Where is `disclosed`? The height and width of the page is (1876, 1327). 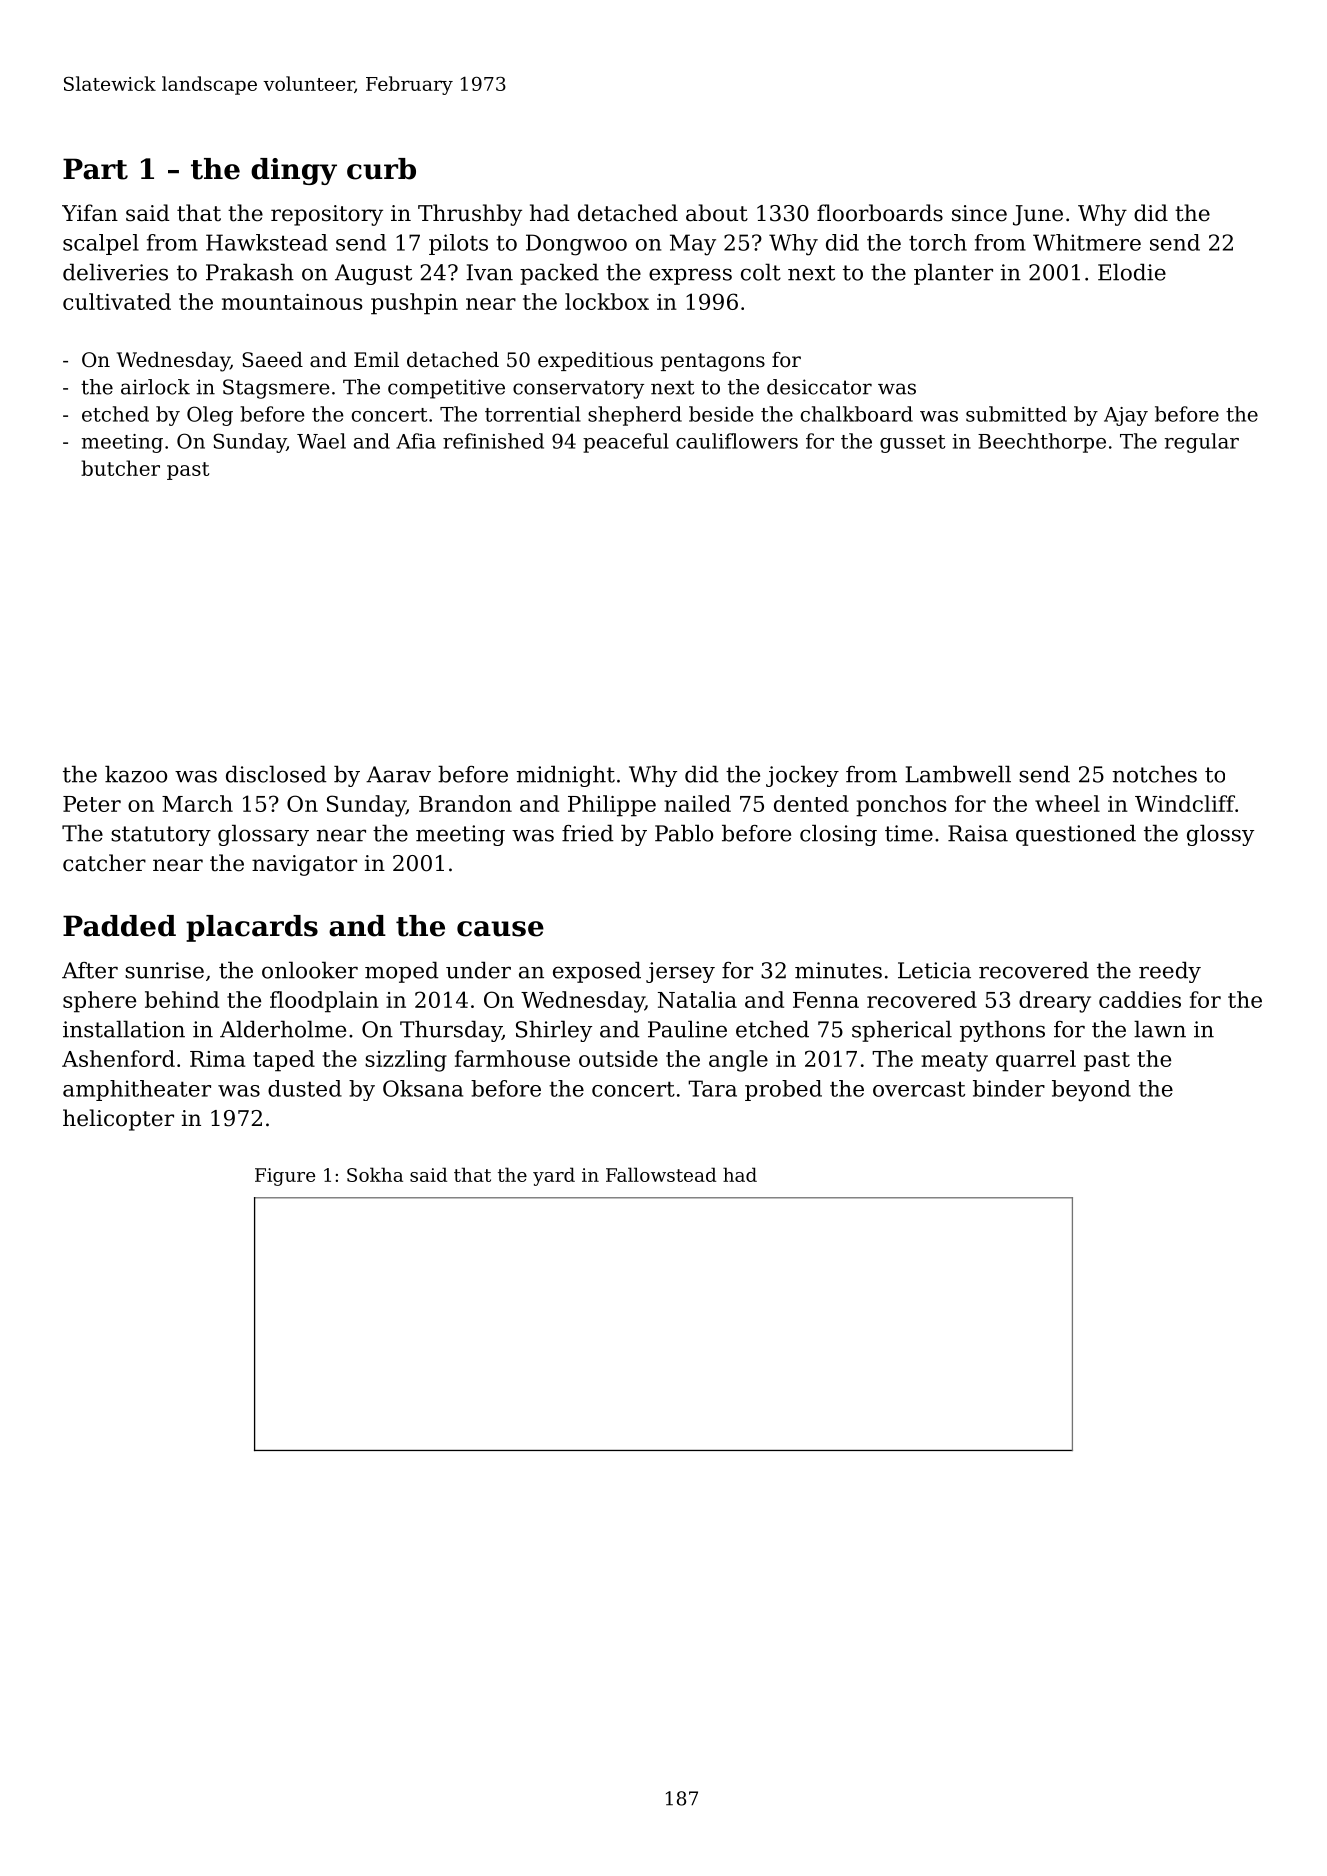 disclosed is located at coordinates (276, 774).
